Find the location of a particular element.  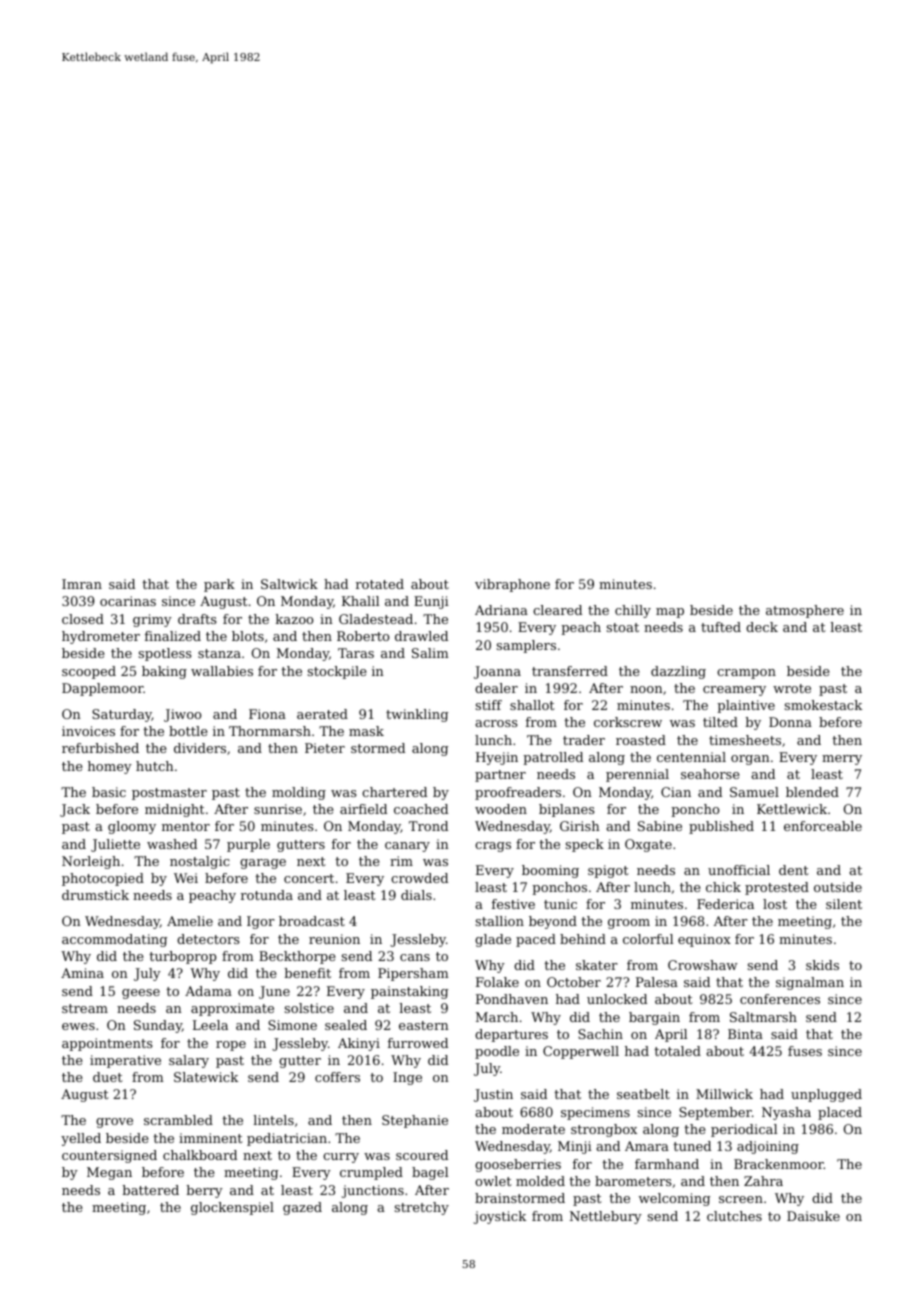

crags is located at coordinates (493, 847).
